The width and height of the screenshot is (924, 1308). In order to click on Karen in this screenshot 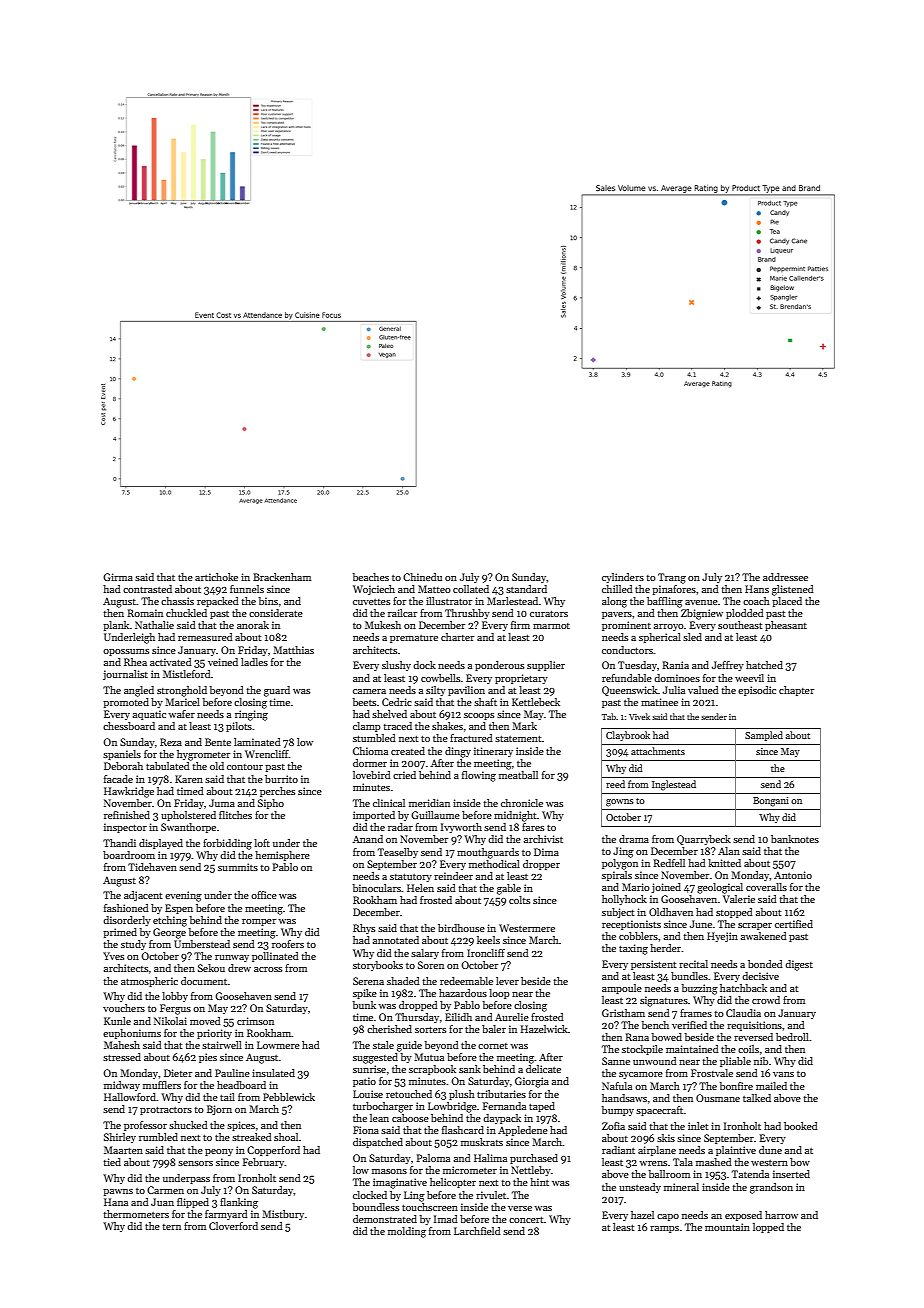, I will do `click(189, 779)`.
